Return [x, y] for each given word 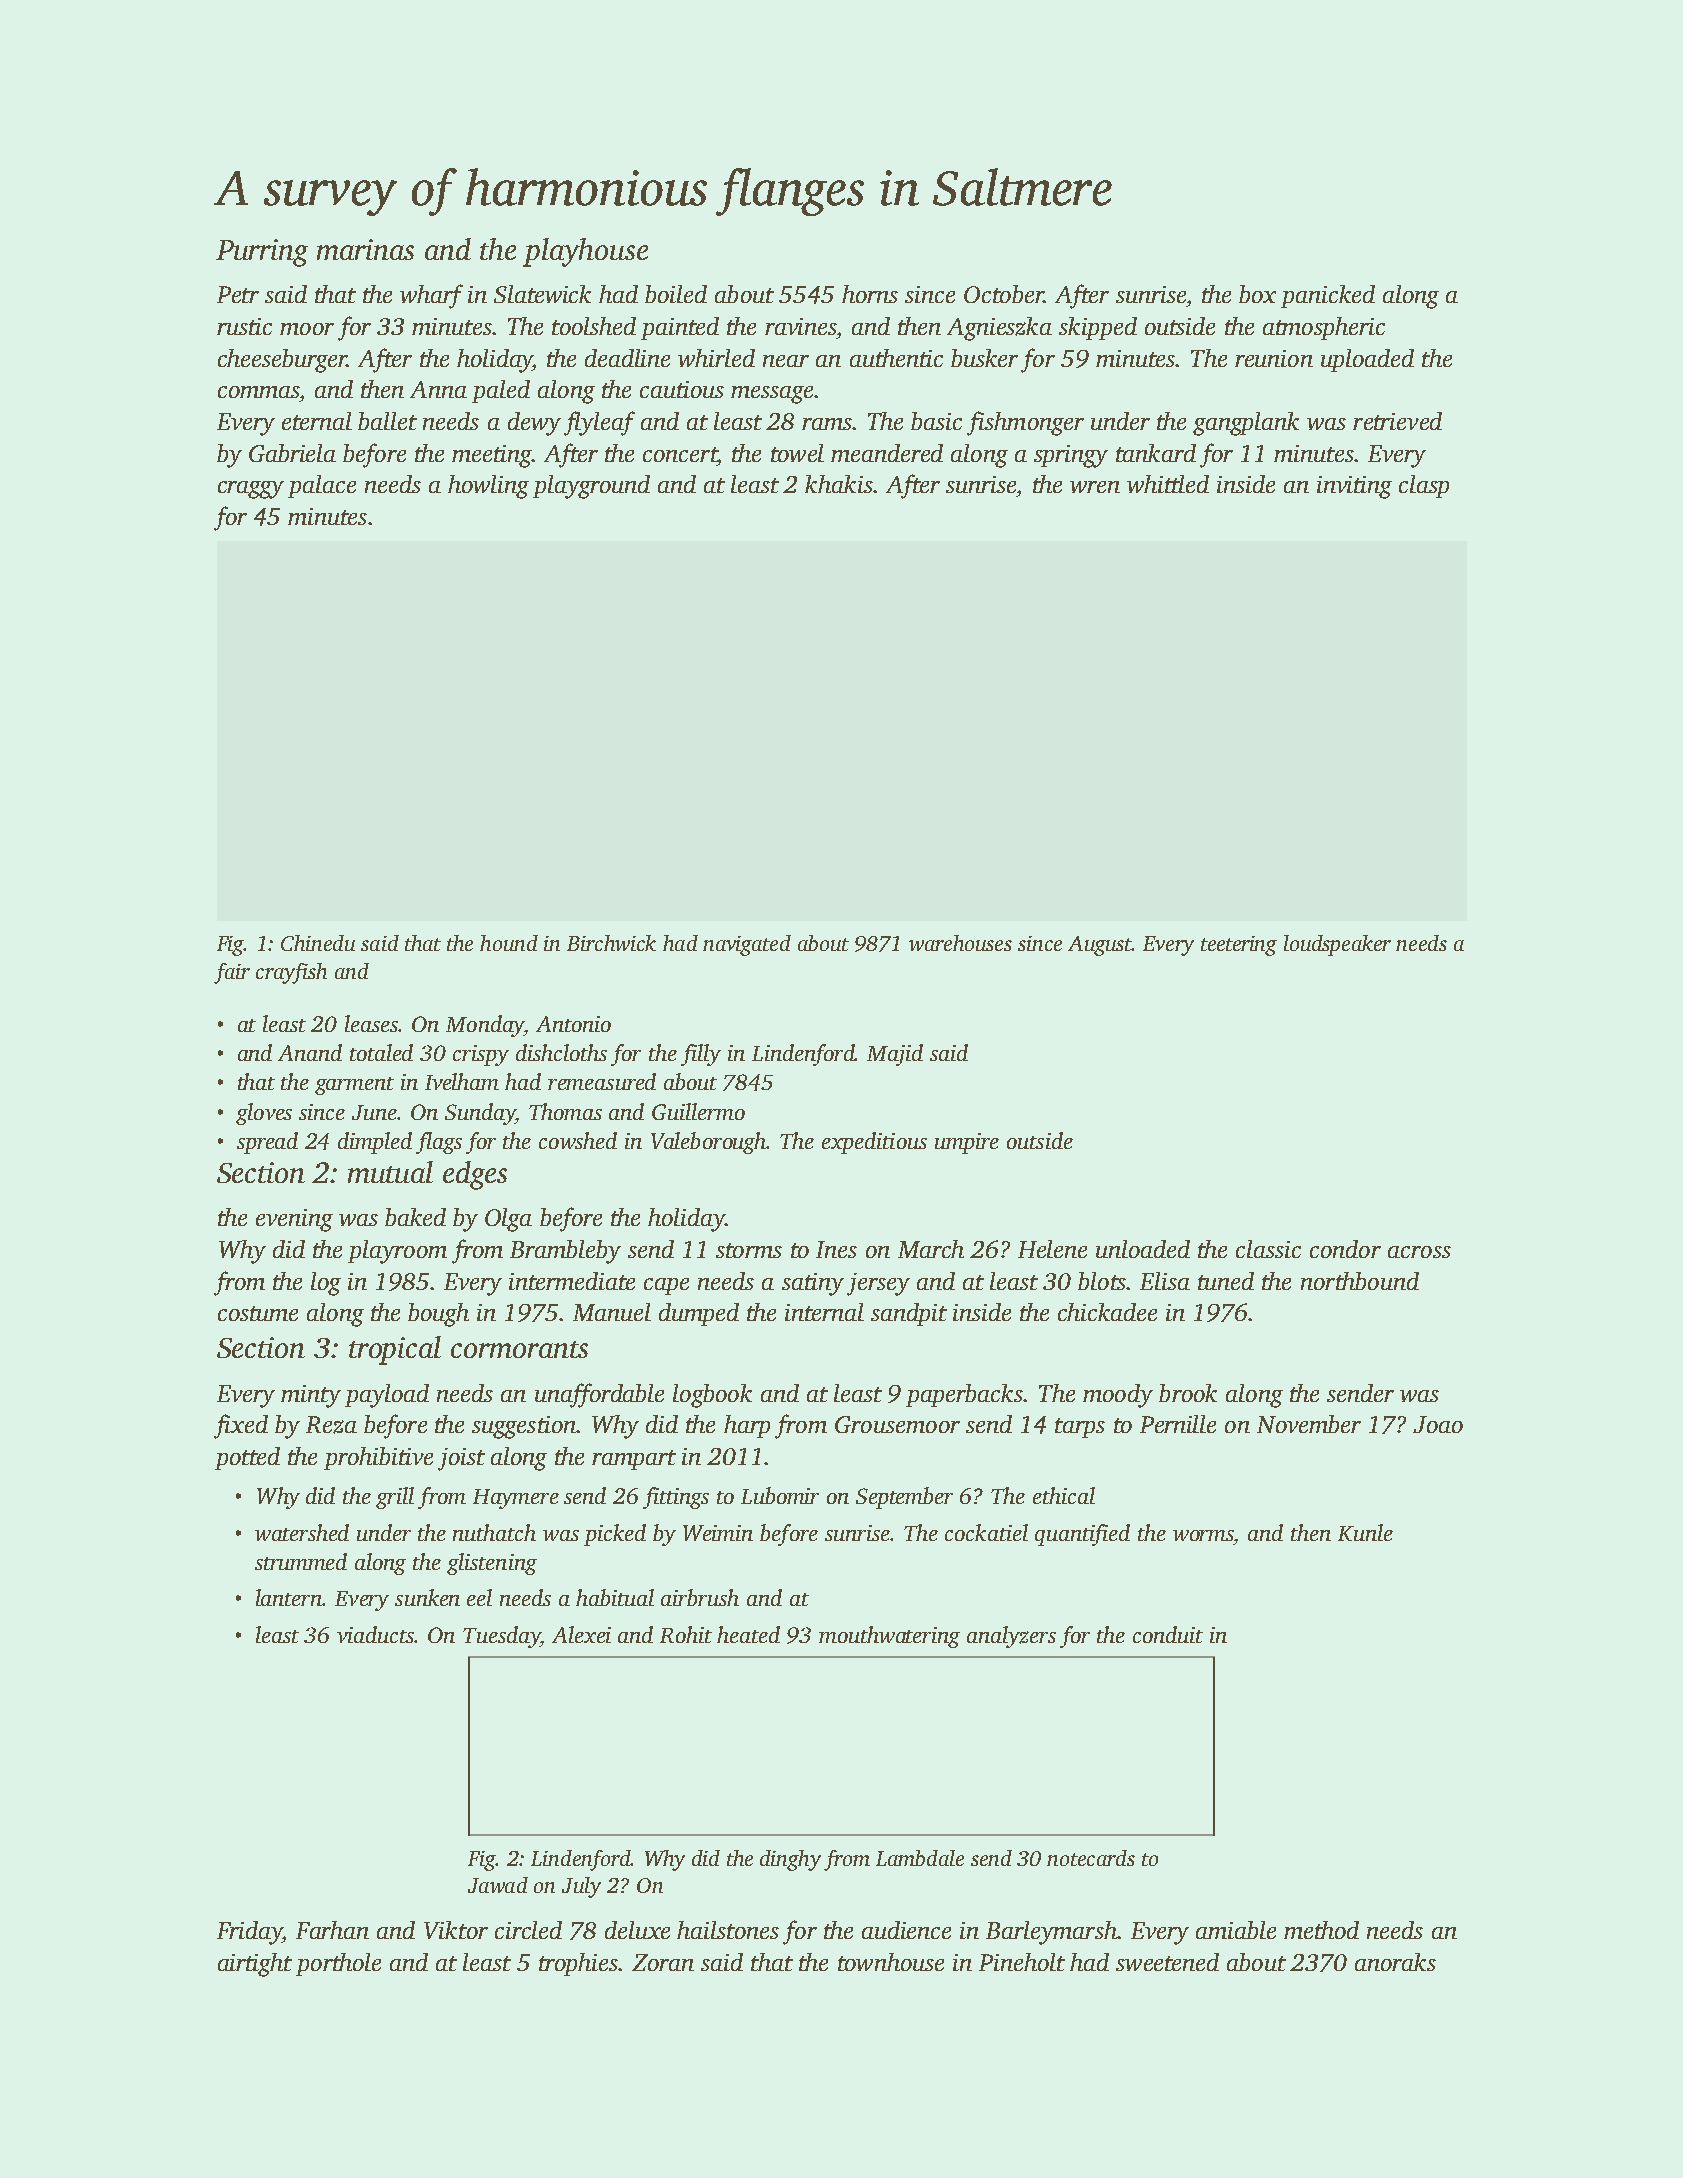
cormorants [519, 1349]
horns [870, 294]
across [1419, 1252]
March [931, 1249]
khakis [839, 484]
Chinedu [318, 943]
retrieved [1397, 421]
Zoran [663, 1962]
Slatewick [542, 294]
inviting [1354, 487]
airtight [255, 1965]
